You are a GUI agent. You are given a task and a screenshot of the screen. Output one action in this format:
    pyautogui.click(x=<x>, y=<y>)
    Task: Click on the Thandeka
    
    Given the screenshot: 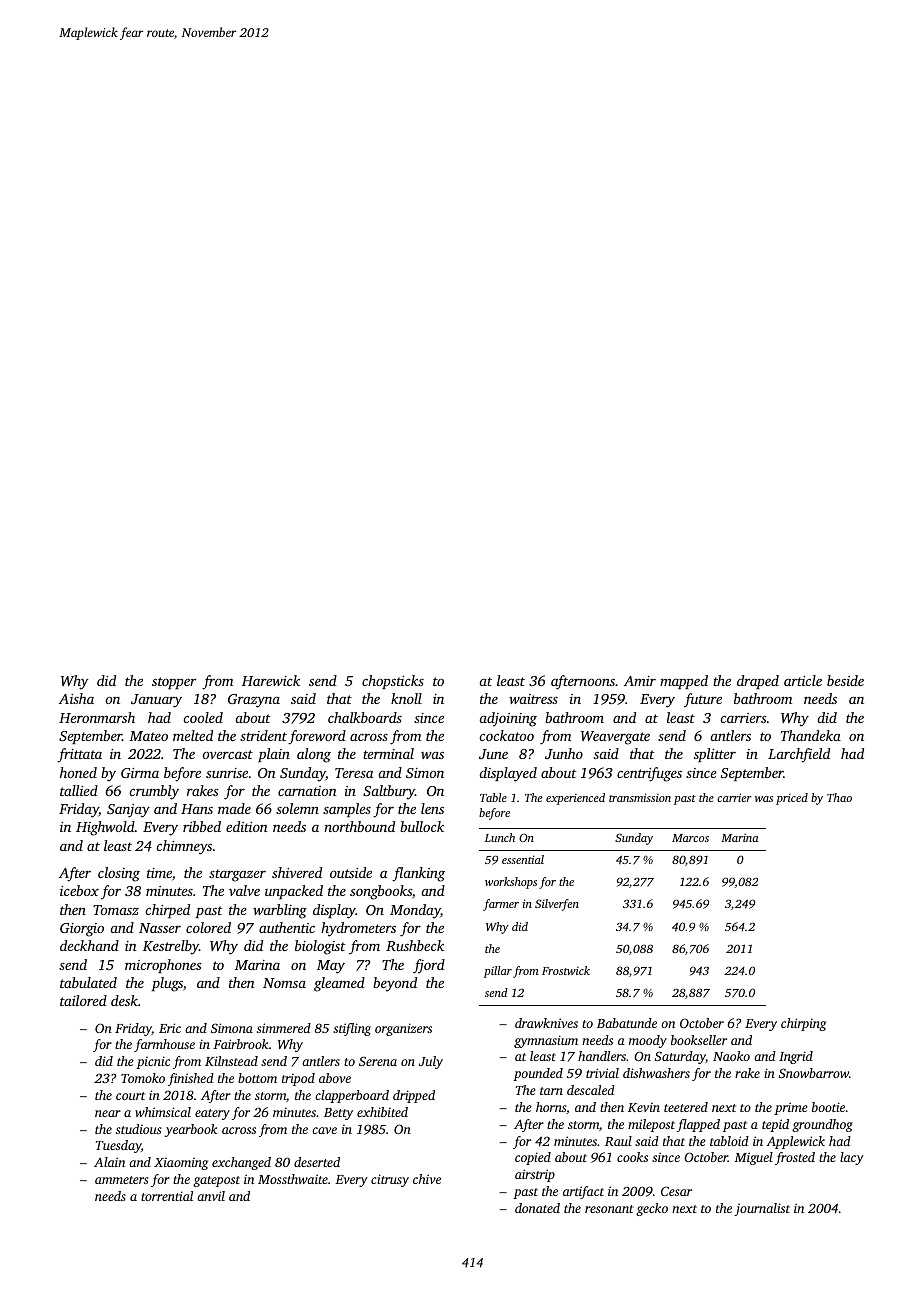 What is the action you would take?
    pyautogui.click(x=811, y=735)
